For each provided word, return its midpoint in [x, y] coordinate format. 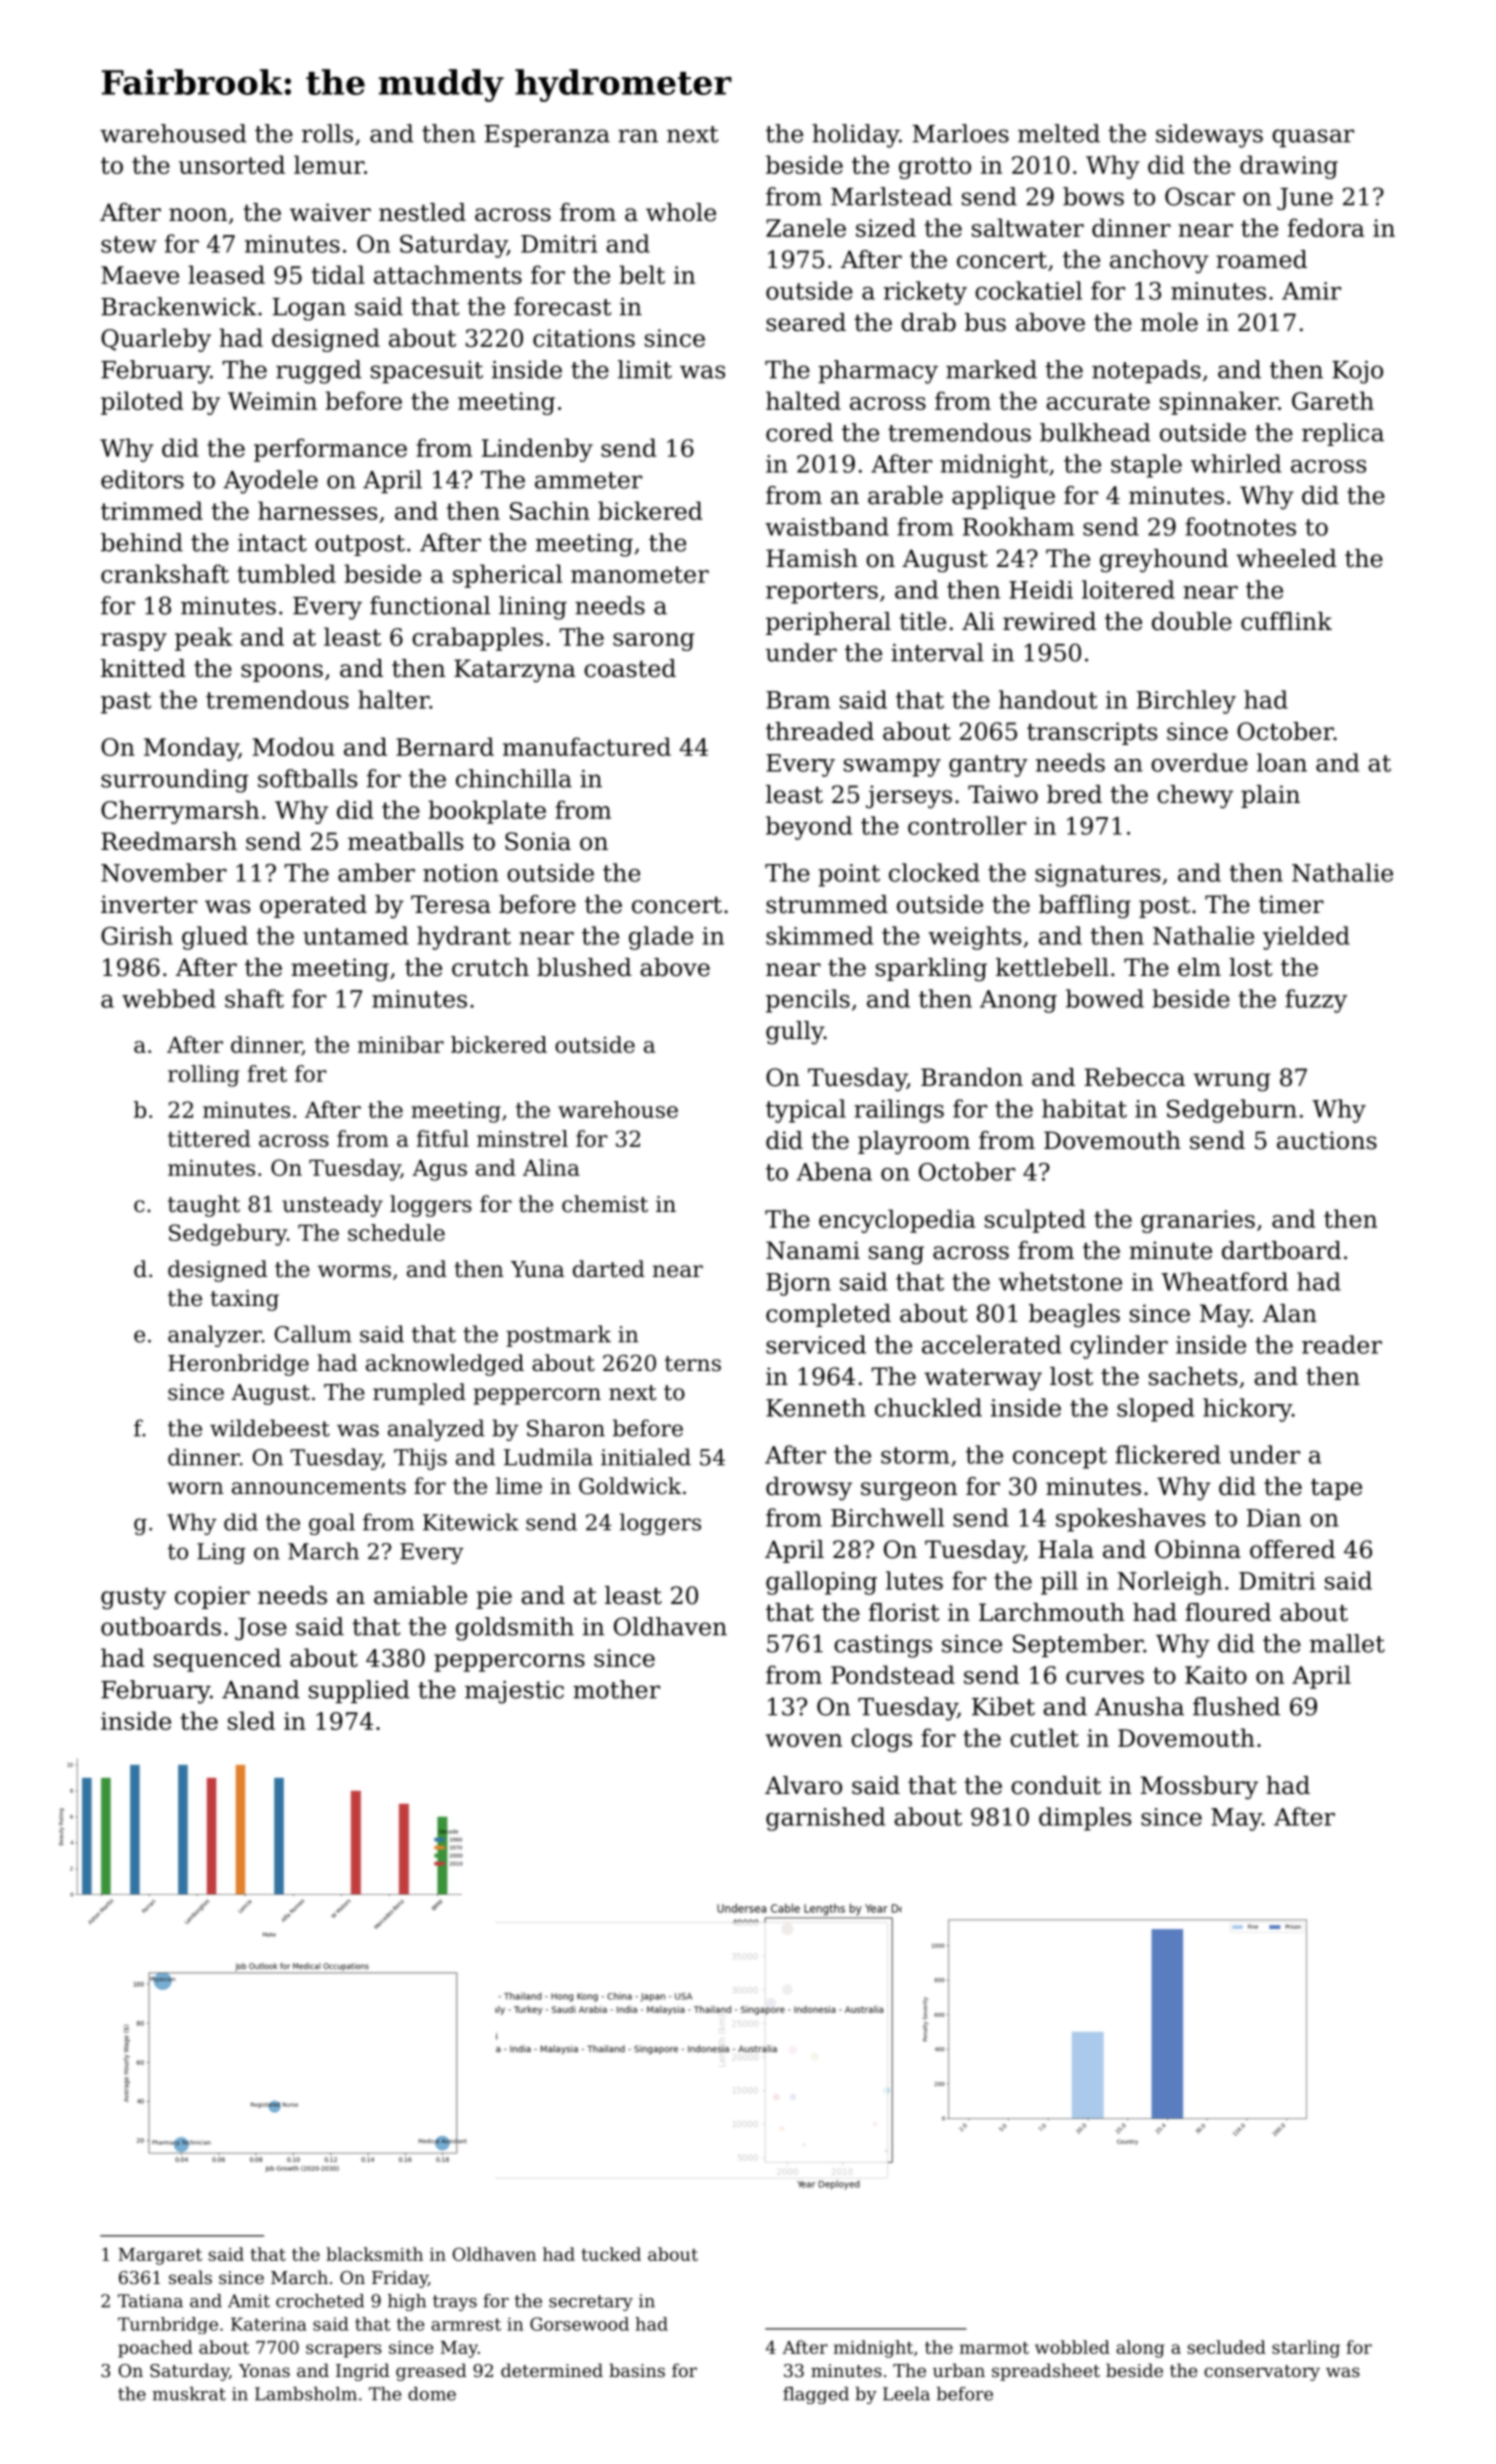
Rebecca [1135, 1077]
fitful [443, 1138]
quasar [1313, 138]
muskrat [189, 2394]
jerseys [909, 797]
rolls [327, 133]
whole [681, 212]
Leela [906, 2394]
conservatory [1262, 2373]
